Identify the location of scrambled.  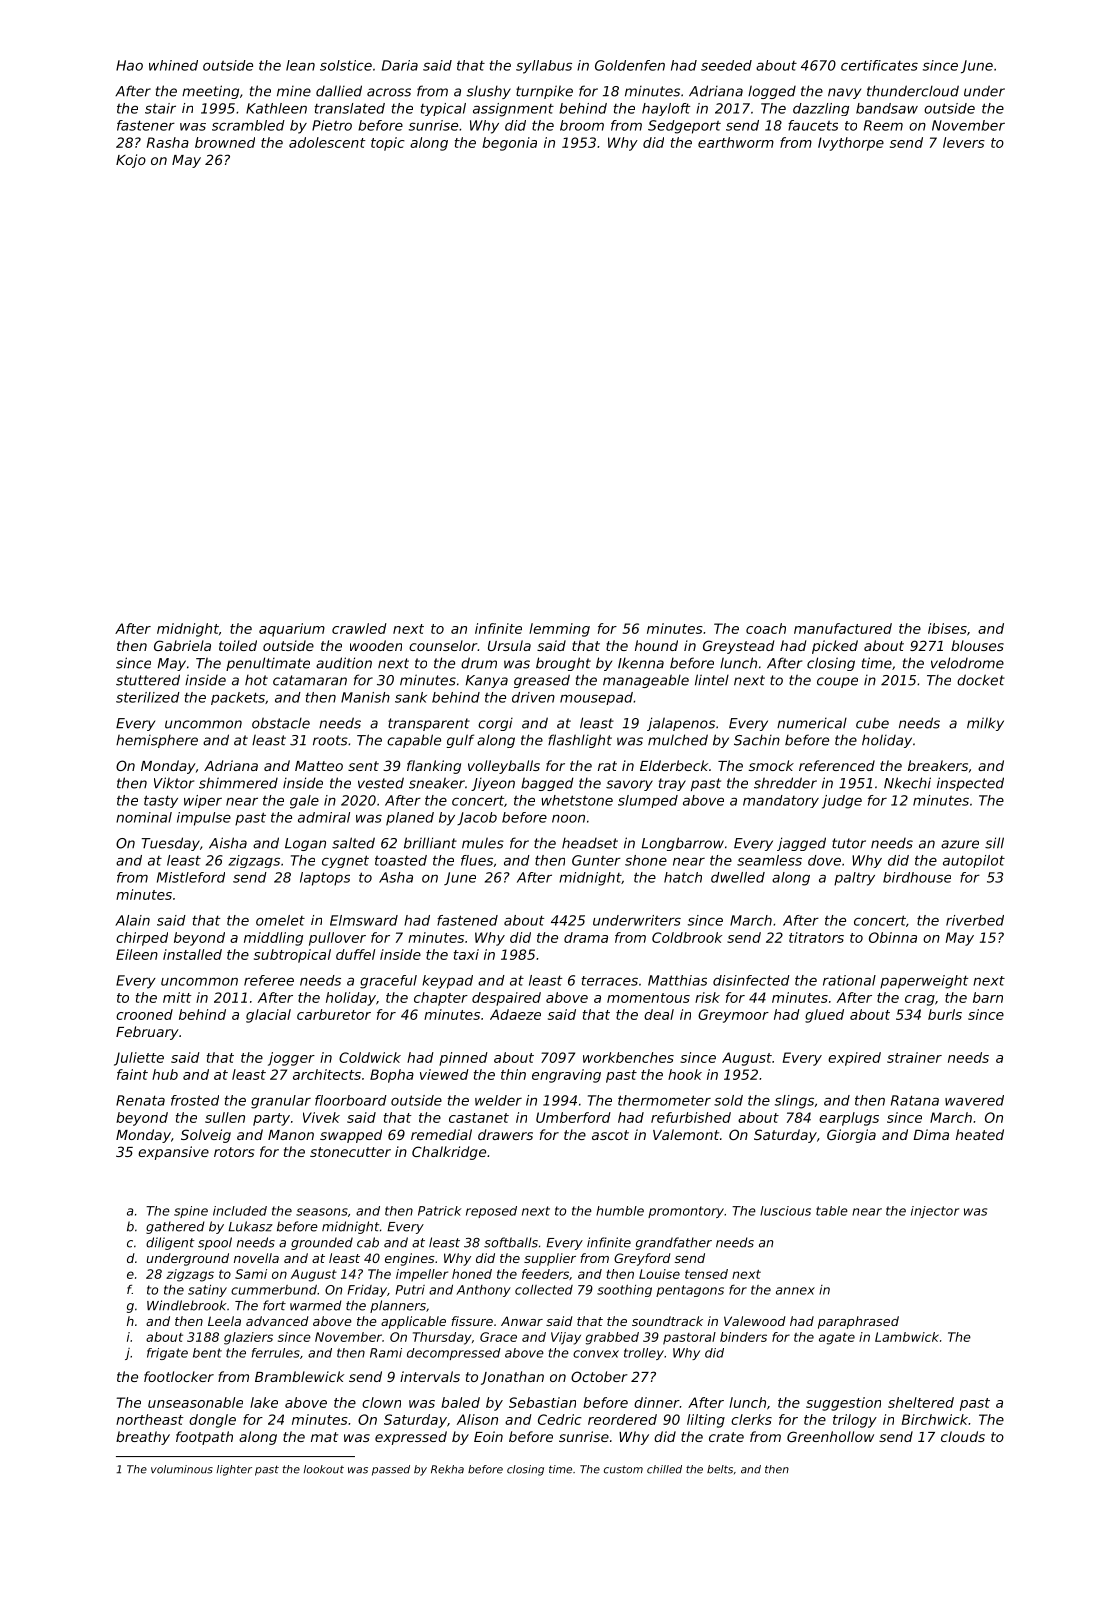
(248, 125).
